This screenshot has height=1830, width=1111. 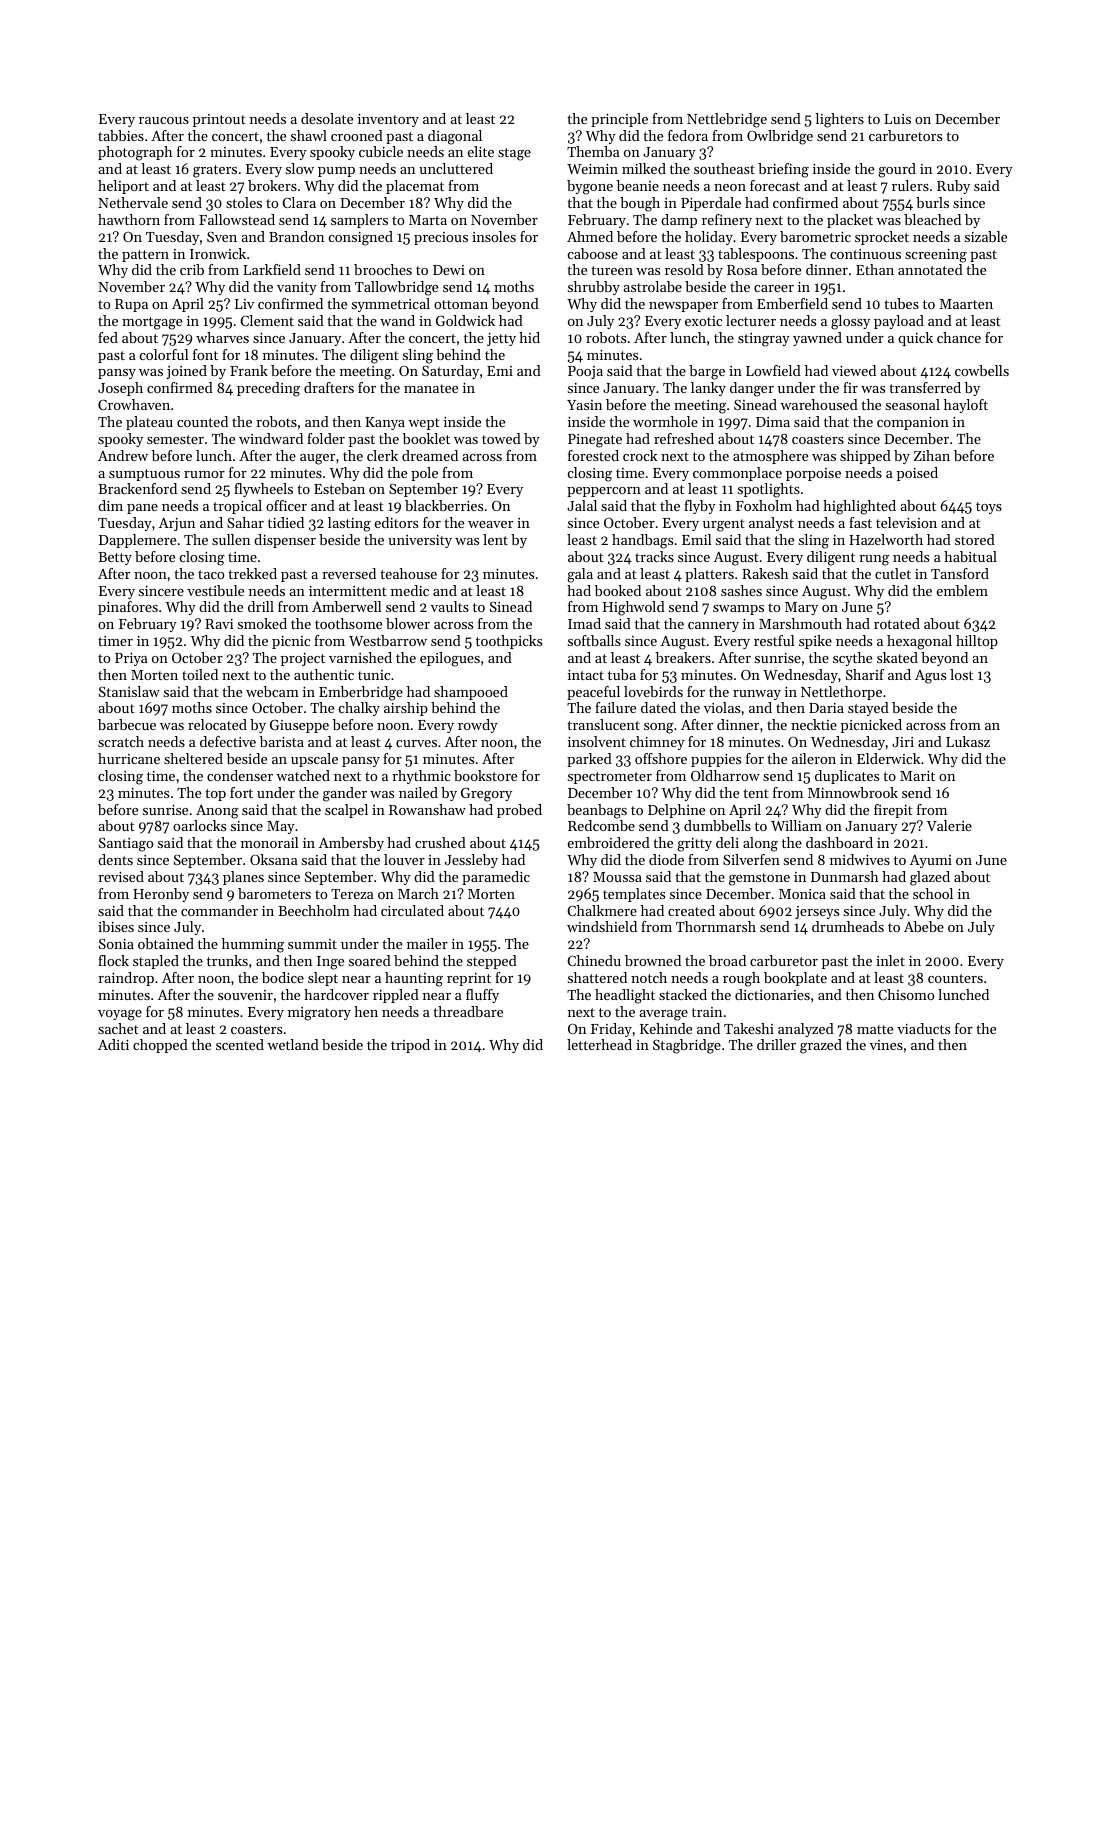 I want to click on Luis, so click(x=897, y=119).
